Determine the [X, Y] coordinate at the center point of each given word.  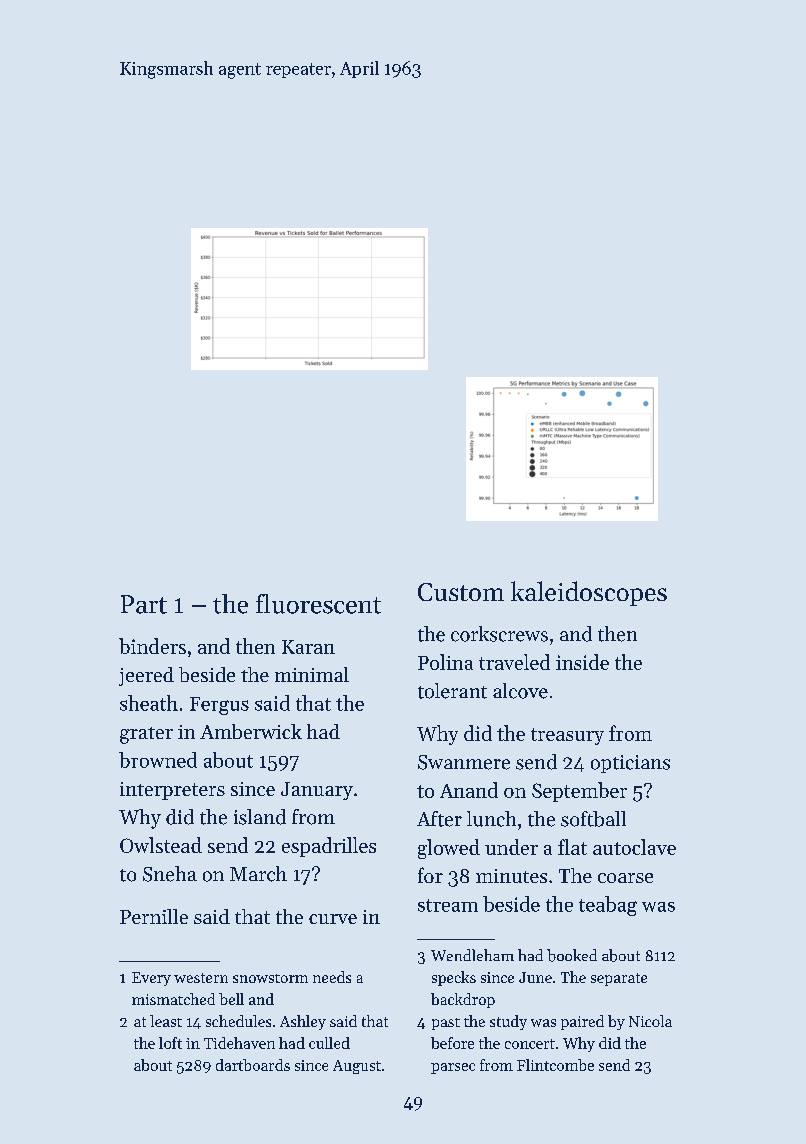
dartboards [253, 1065]
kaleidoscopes [589, 593]
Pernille [154, 916]
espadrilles [329, 847]
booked [572, 955]
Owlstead [161, 845]
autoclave [634, 847]
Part [144, 604]
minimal [312, 674]
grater [146, 735]
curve [333, 919]
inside [582, 662]
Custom [461, 592]
